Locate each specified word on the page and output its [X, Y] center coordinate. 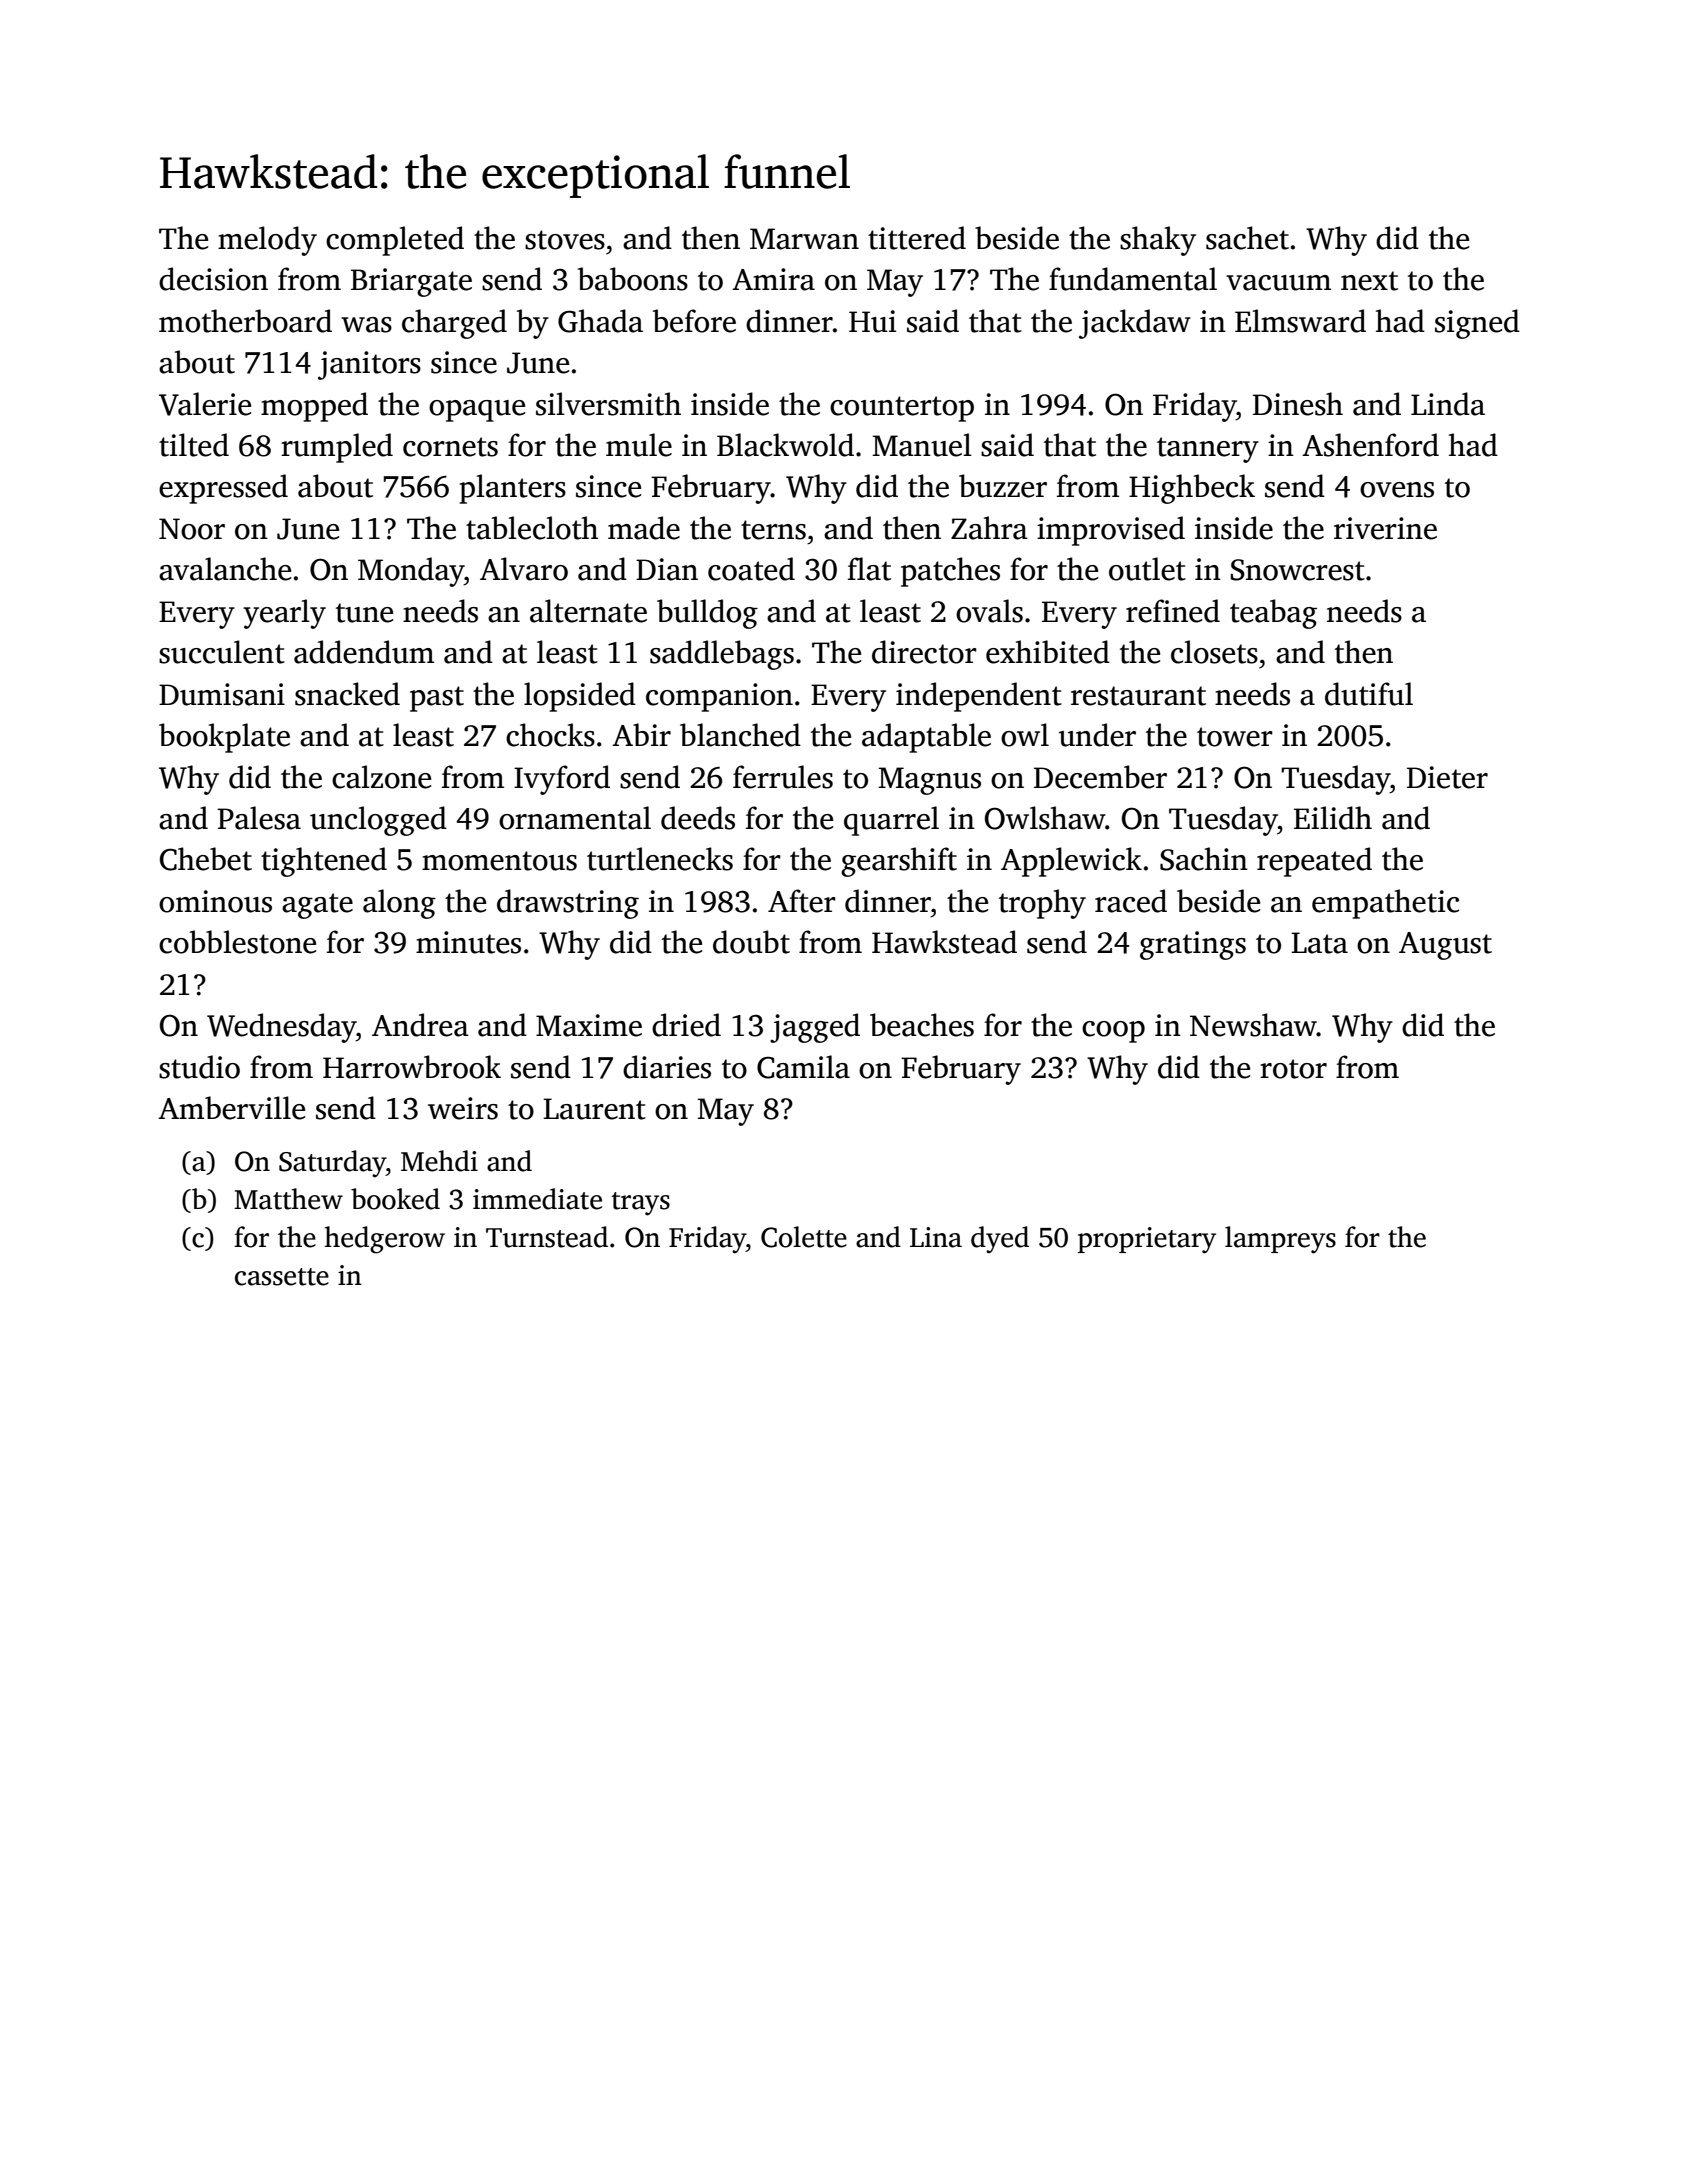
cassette [282, 1277]
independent [979, 697]
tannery [1208, 450]
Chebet [206, 859]
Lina [936, 1237]
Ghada [600, 321]
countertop [902, 409]
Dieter [1447, 777]
